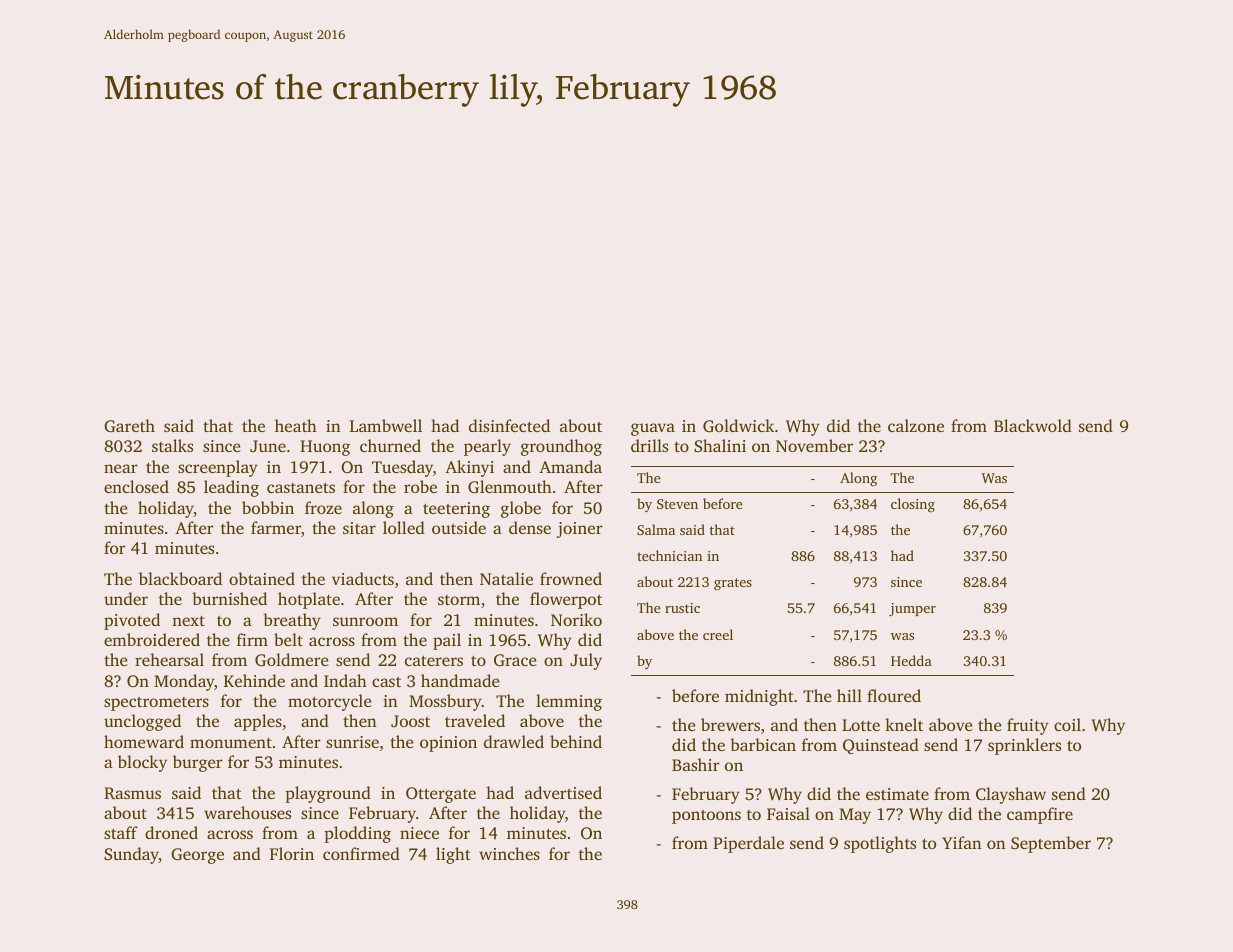 This screenshot has height=952, width=1233. What do you see at coordinates (198, 763) in the screenshot?
I see `burger` at bounding box center [198, 763].
